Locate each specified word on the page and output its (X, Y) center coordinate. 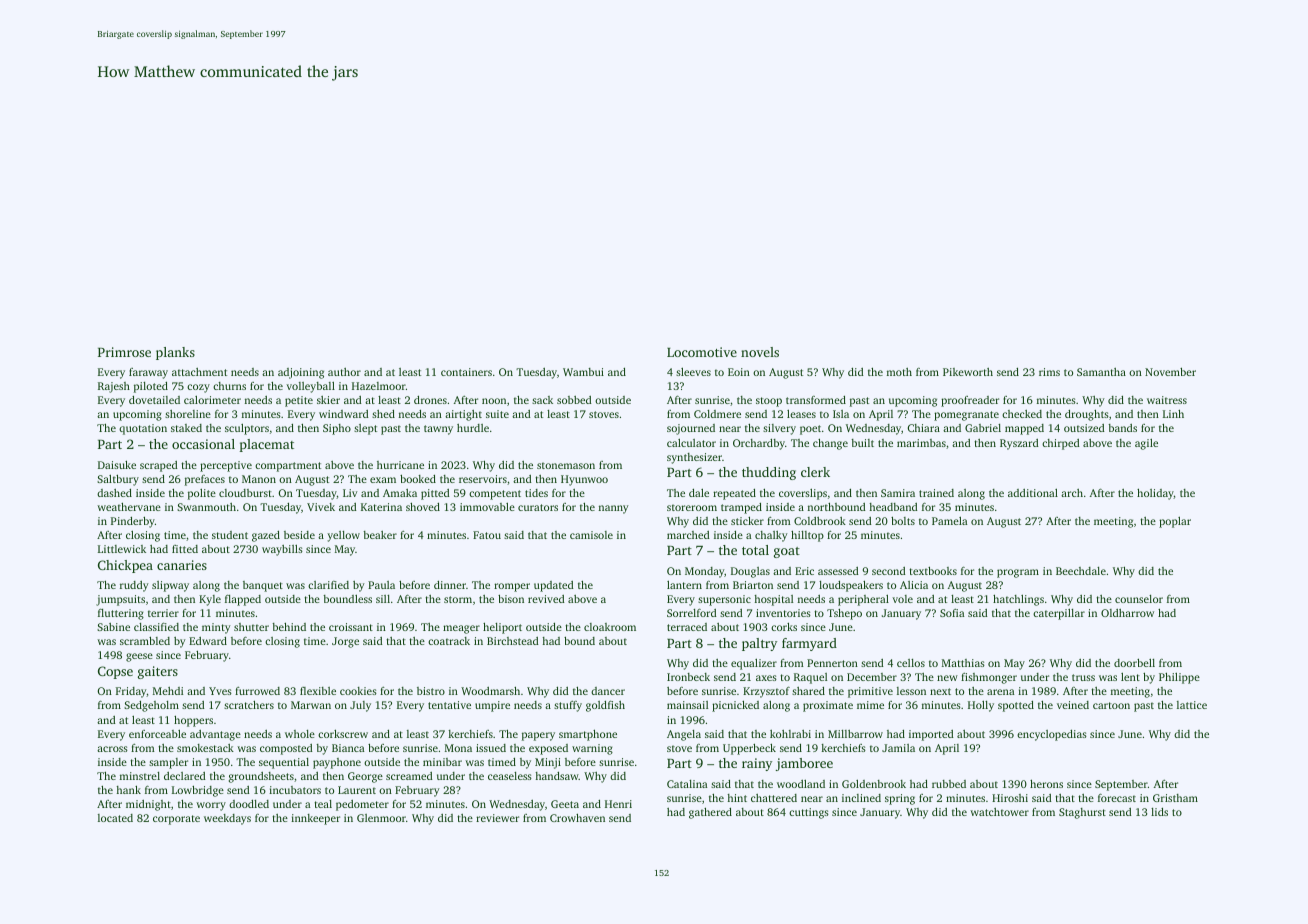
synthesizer (694, 458)
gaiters (158, 672)
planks (175, 353)
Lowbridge (198, 791)
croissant (351, 627)
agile (1146, 444)
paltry (759, 644)
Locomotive (702, 352)
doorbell (1134, 663)
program (1018, 573)
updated (554, 586)
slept (365, 429)
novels (760, 352)
